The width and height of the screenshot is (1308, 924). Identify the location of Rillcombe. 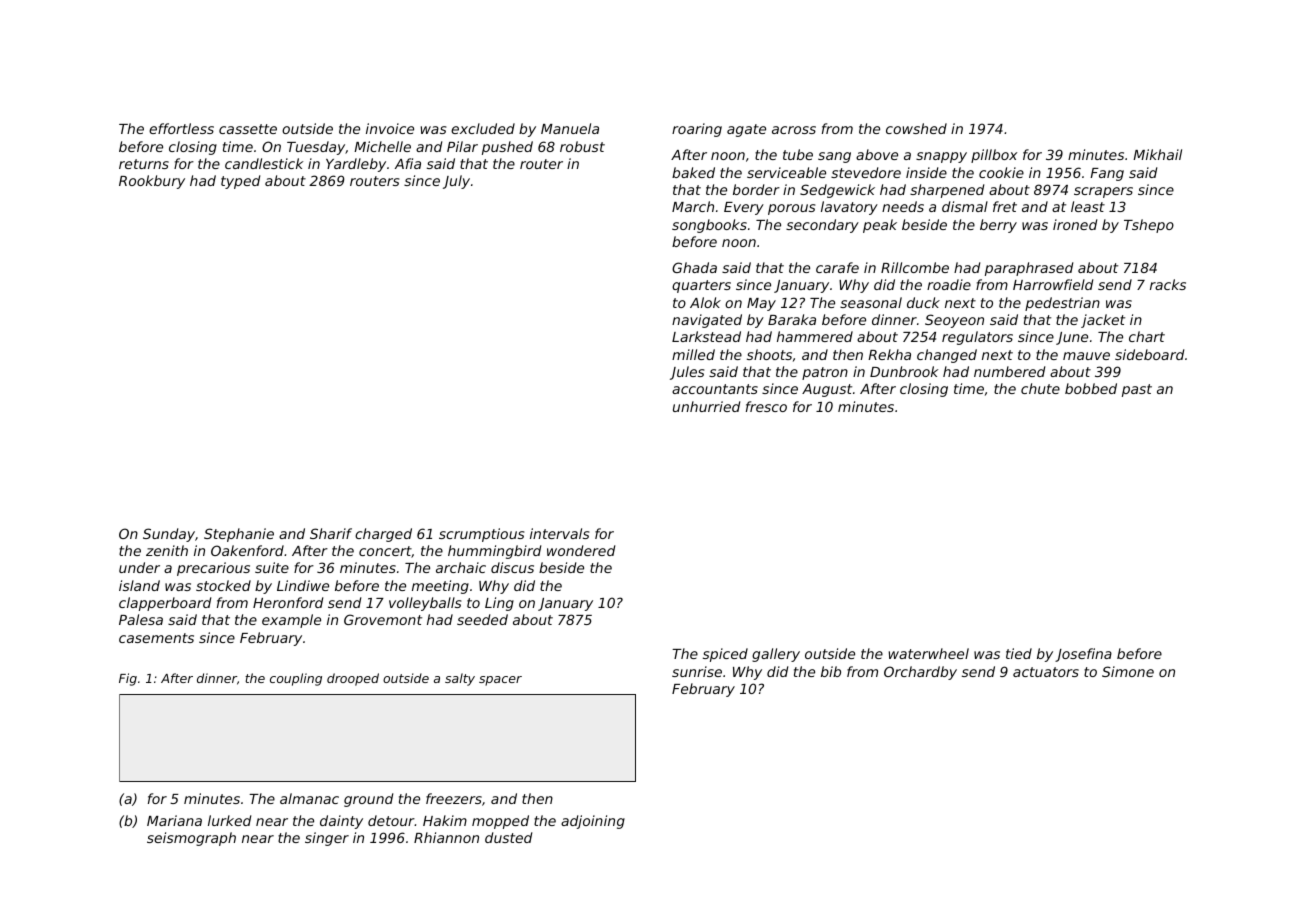
(915, 267).
